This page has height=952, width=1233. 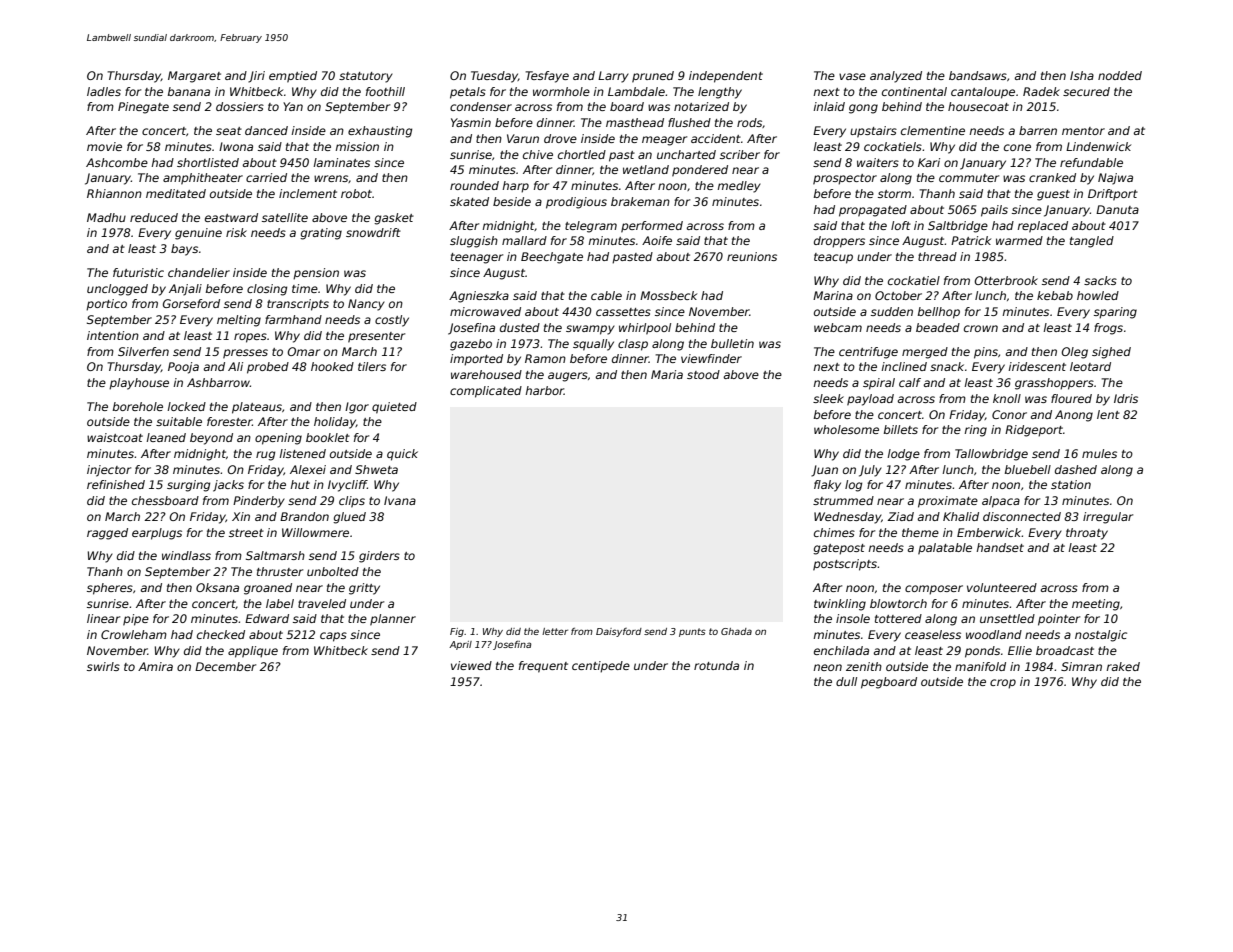 What do you see at coordinates (978, 106) in the page?
I see `housecoat` at bounding box center [978, 106].
